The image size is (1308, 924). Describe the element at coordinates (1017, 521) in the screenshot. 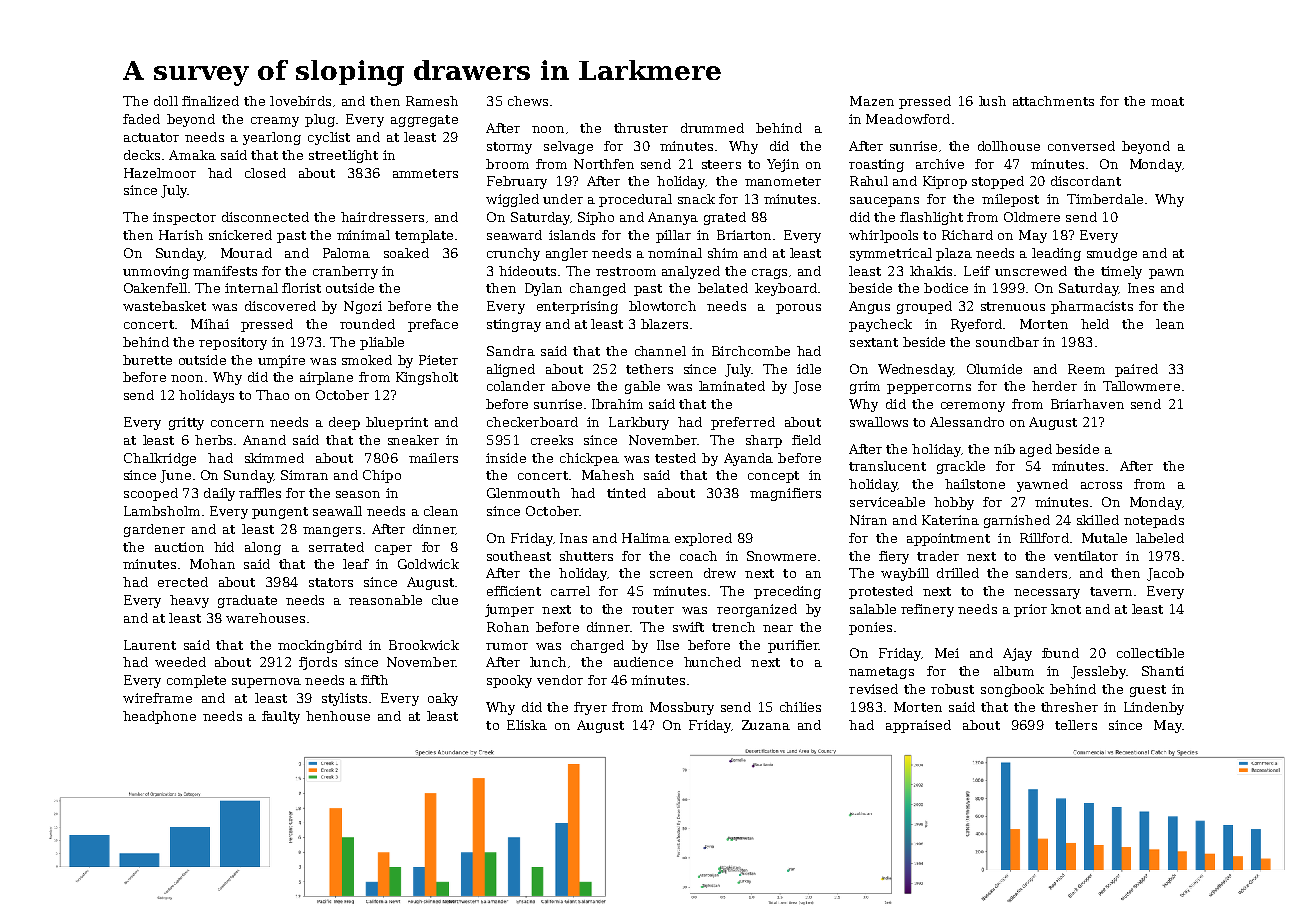

I see `garnished` at that location.
